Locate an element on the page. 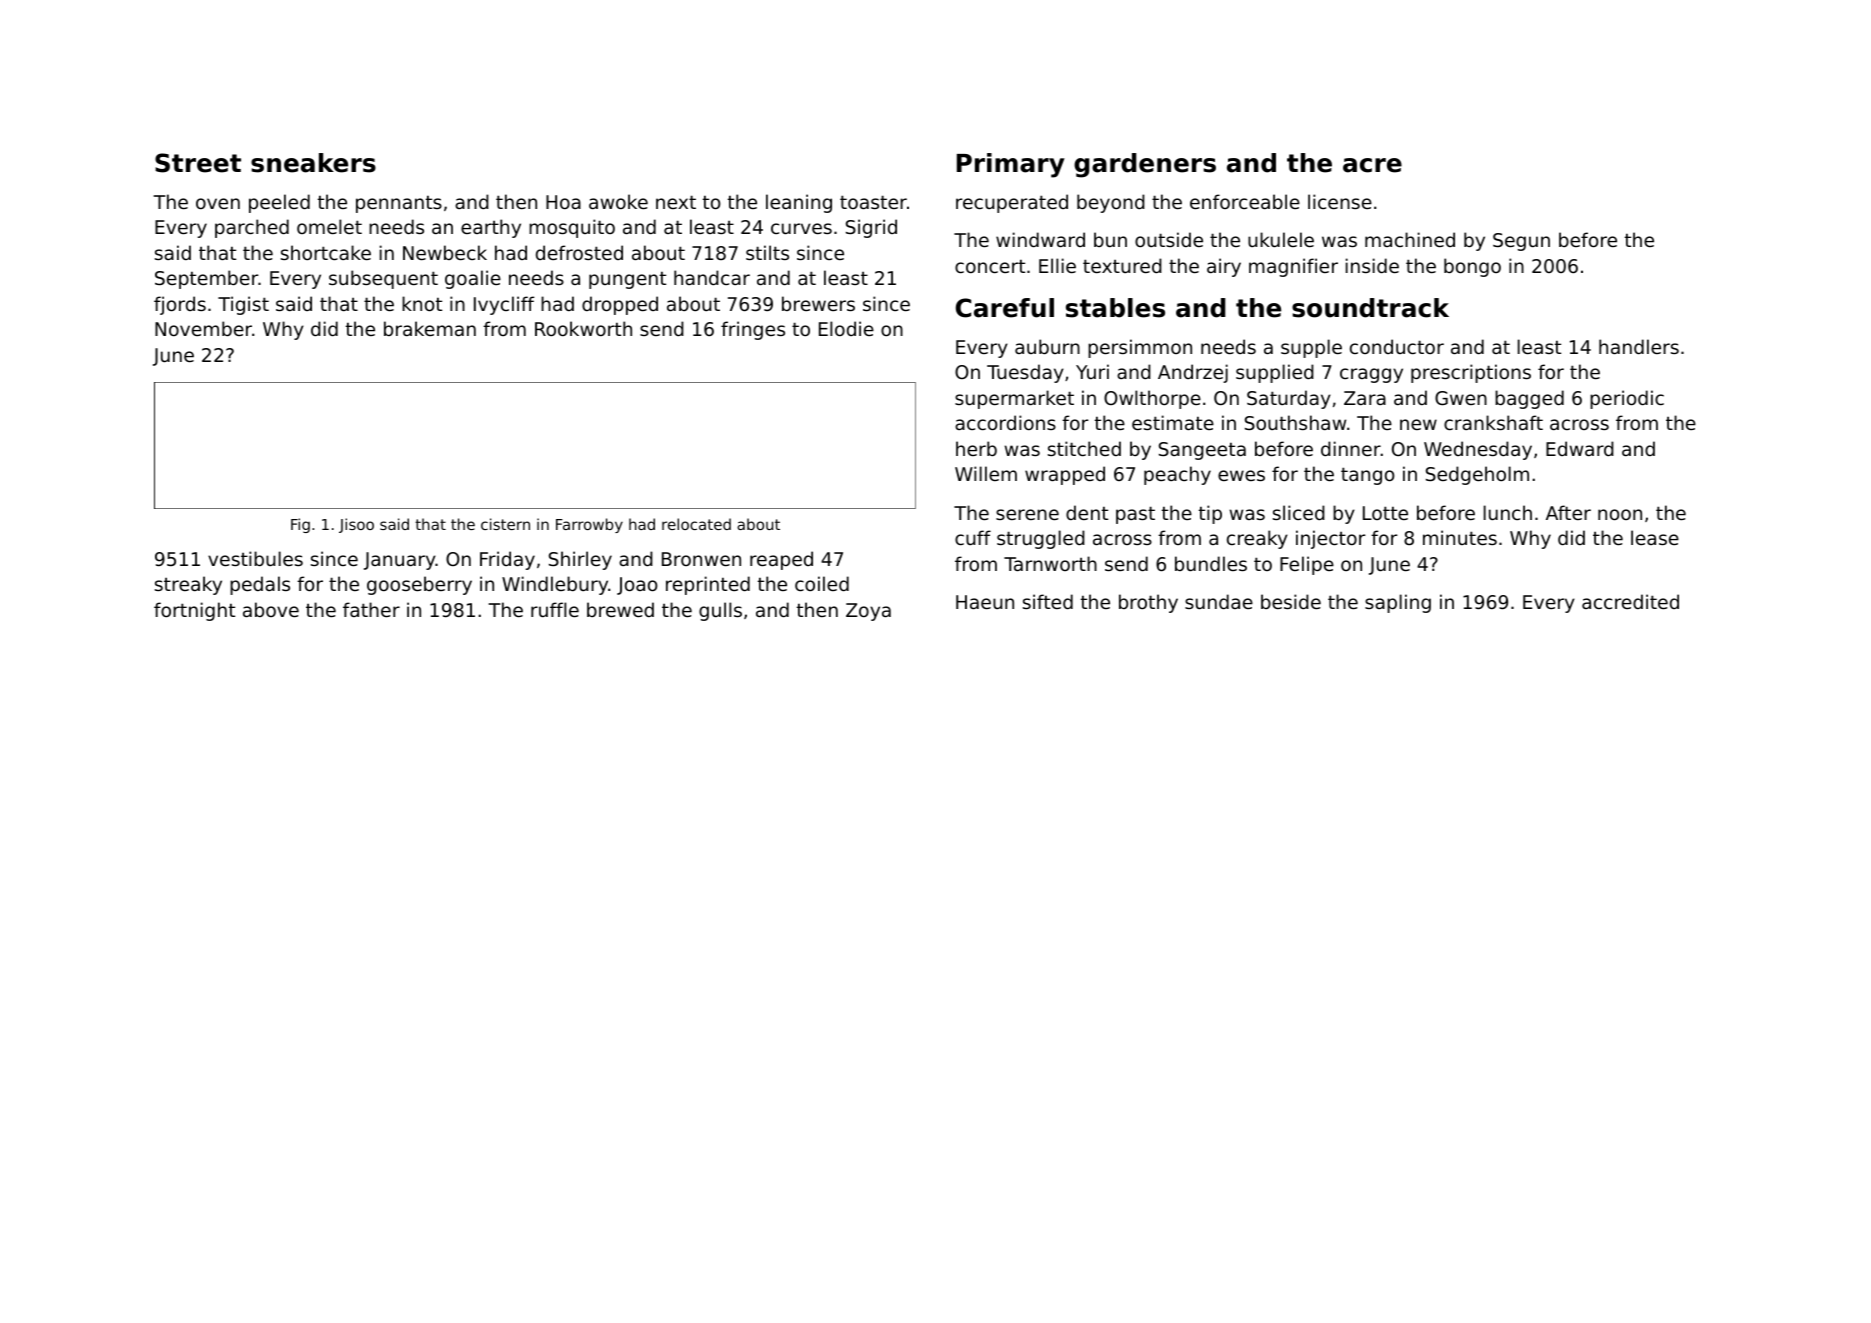  acre is located at coordinates (1372, 165).
